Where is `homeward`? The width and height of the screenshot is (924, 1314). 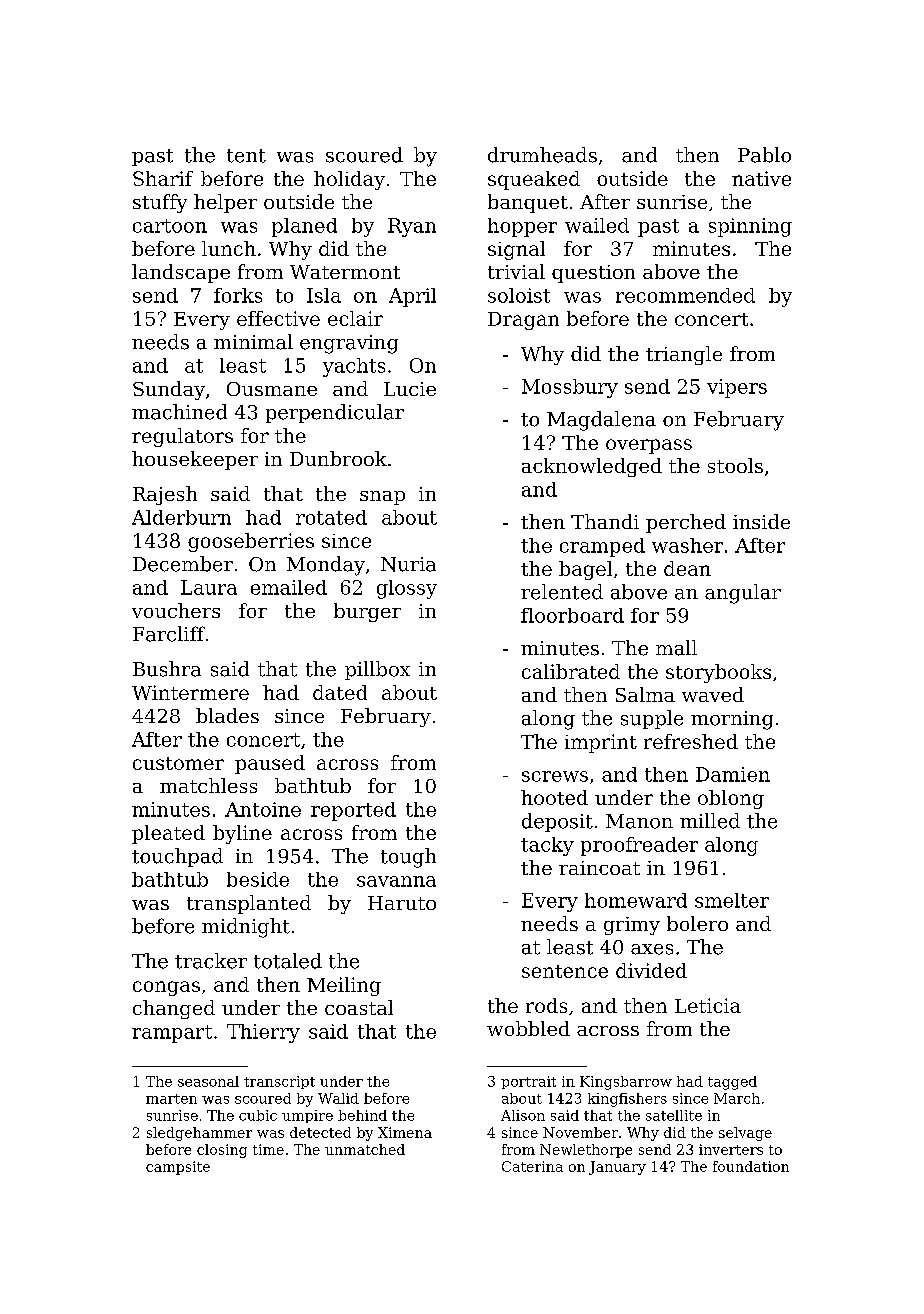
homeward is located at coordinates (636, 900).
